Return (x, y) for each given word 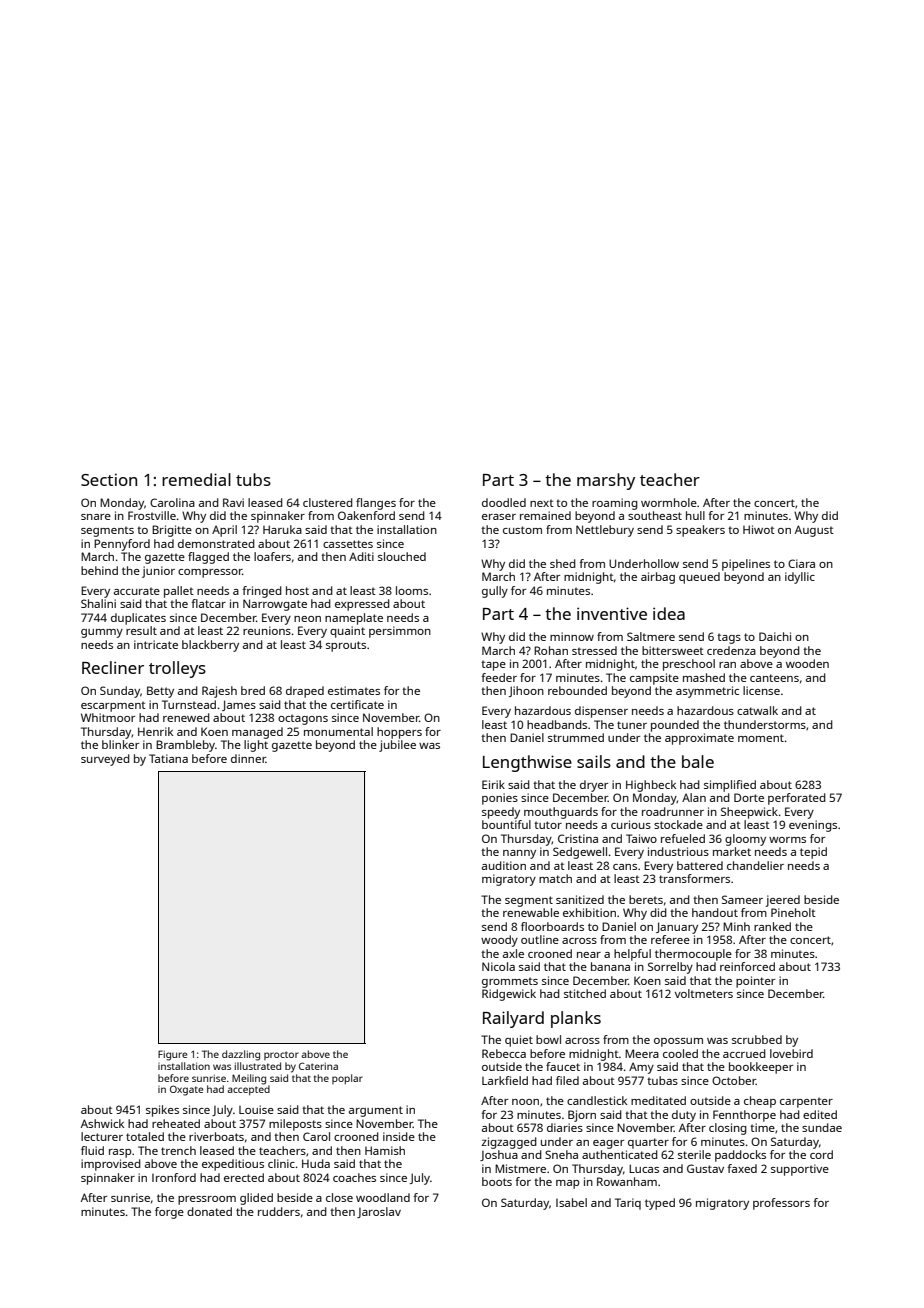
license (761, 690)
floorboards (552, 926)
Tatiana (168, 758)
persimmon (400, 632)
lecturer (102, 1136)
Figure (172, 1055)
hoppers (399, 733)
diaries (565, 1127)
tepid (813, 853)
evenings (813, 826)
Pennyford (122, 545)
